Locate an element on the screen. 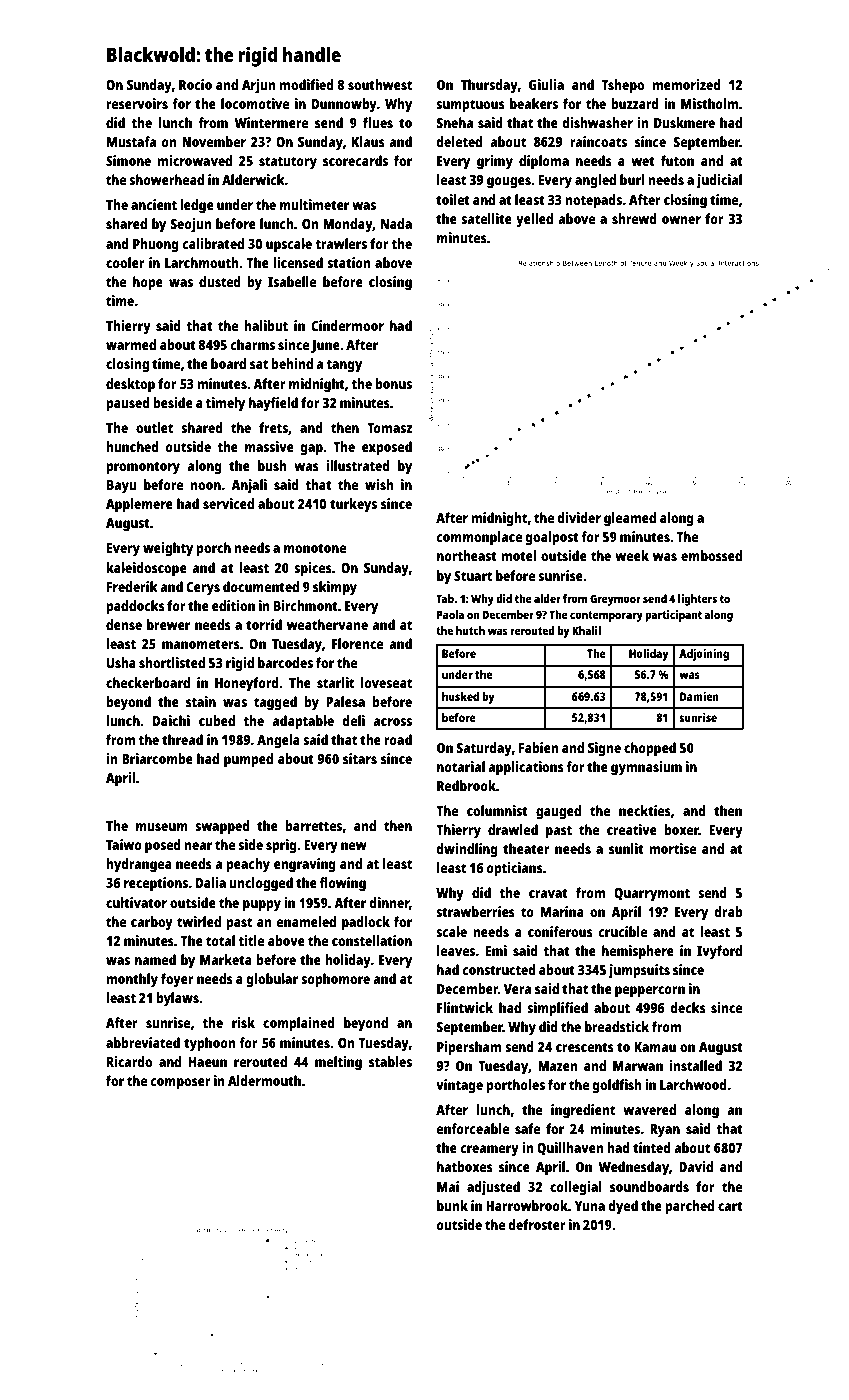 This screenshot has height=1400, width=849. shrewd is located at coordinates (634, 218).
